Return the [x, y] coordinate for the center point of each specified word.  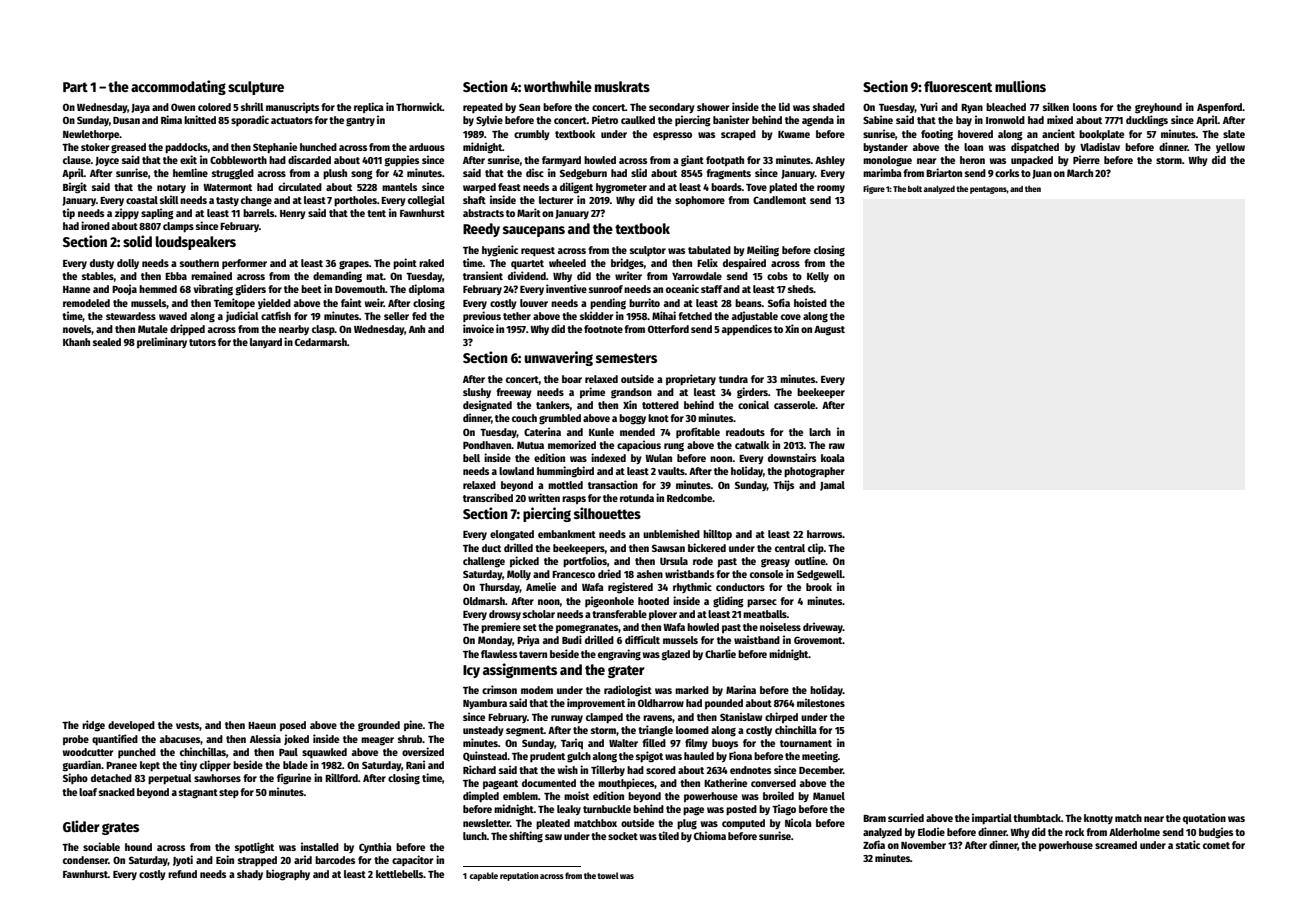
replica [369, 107]
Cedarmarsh [321, 342]
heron [972, 160]
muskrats [622, 86]
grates [120, 828]
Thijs [783, 485]
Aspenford [1220, 108]
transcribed [488, 497]
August [829, 331]
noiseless [780, 626]
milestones [821, 702]
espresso [672, 136]
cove [791, 317]
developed [131, 726]
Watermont [227, 187]
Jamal [832, 486]
